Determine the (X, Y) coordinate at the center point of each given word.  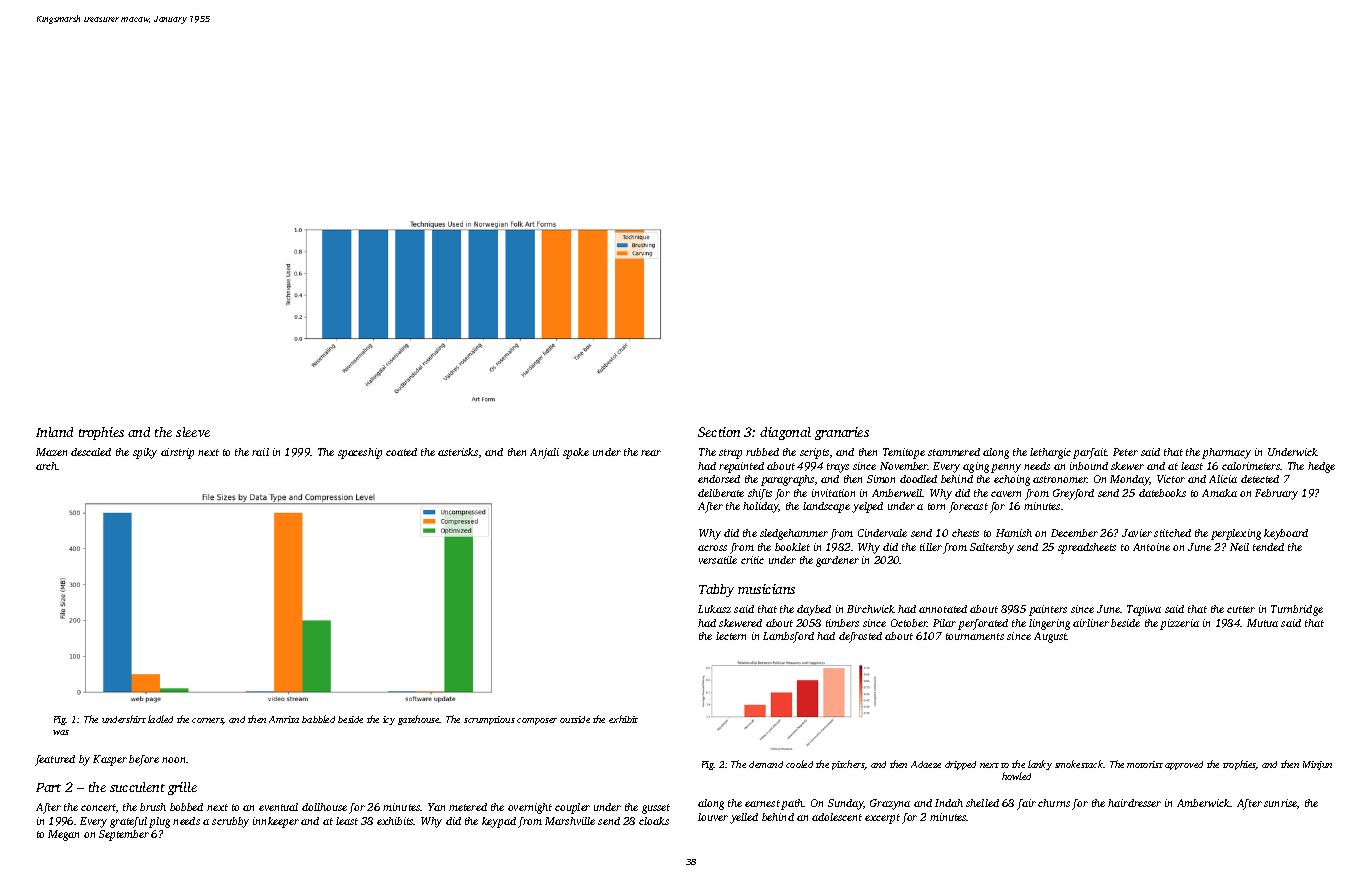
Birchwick (871, 609)
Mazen (51, 452)
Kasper (110, 760)
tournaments (975, 636)
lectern (731, 636)
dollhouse (324, 807)
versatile (718, 560)
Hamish (1014, 533)
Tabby (716, 590)
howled (1016, 776)
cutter (1241, 609)
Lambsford (788, 637)
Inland (54, 432)
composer (537, 721)
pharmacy (1226, 453)
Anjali (544, 453)
